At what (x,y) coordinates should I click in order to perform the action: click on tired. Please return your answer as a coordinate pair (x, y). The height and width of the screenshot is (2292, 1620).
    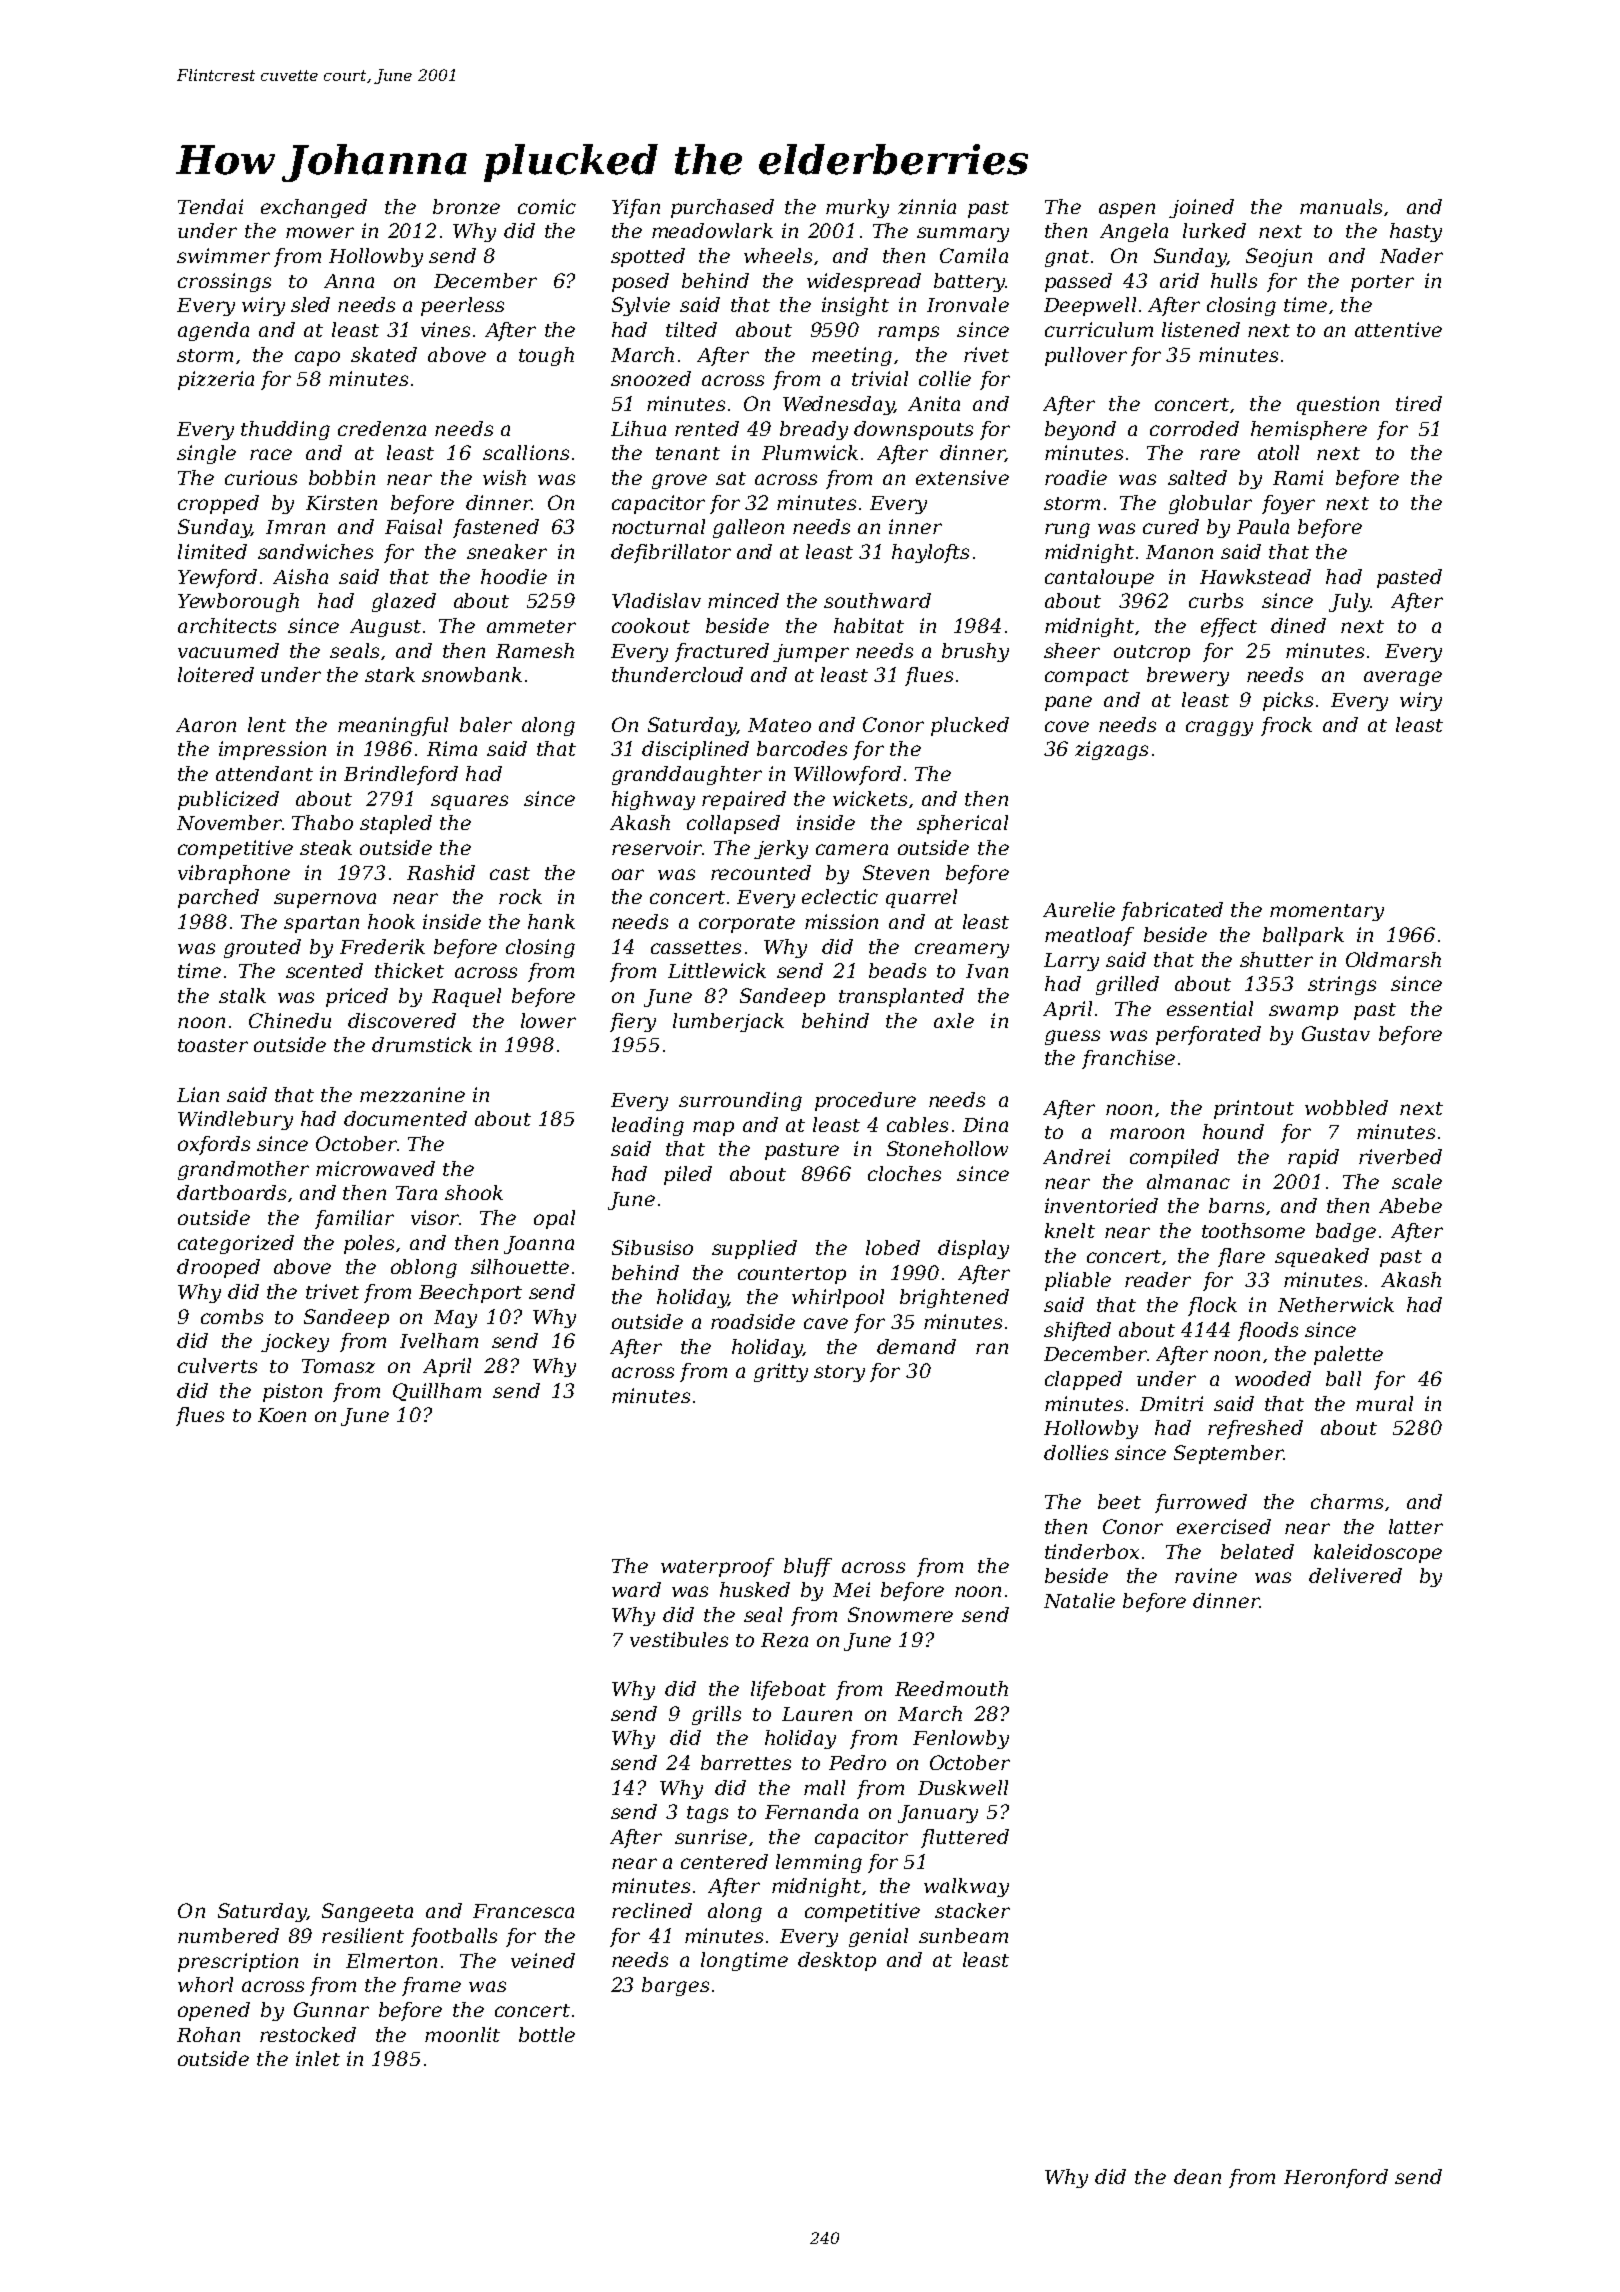
    Looking at the image, I should click on (1419, 403).
